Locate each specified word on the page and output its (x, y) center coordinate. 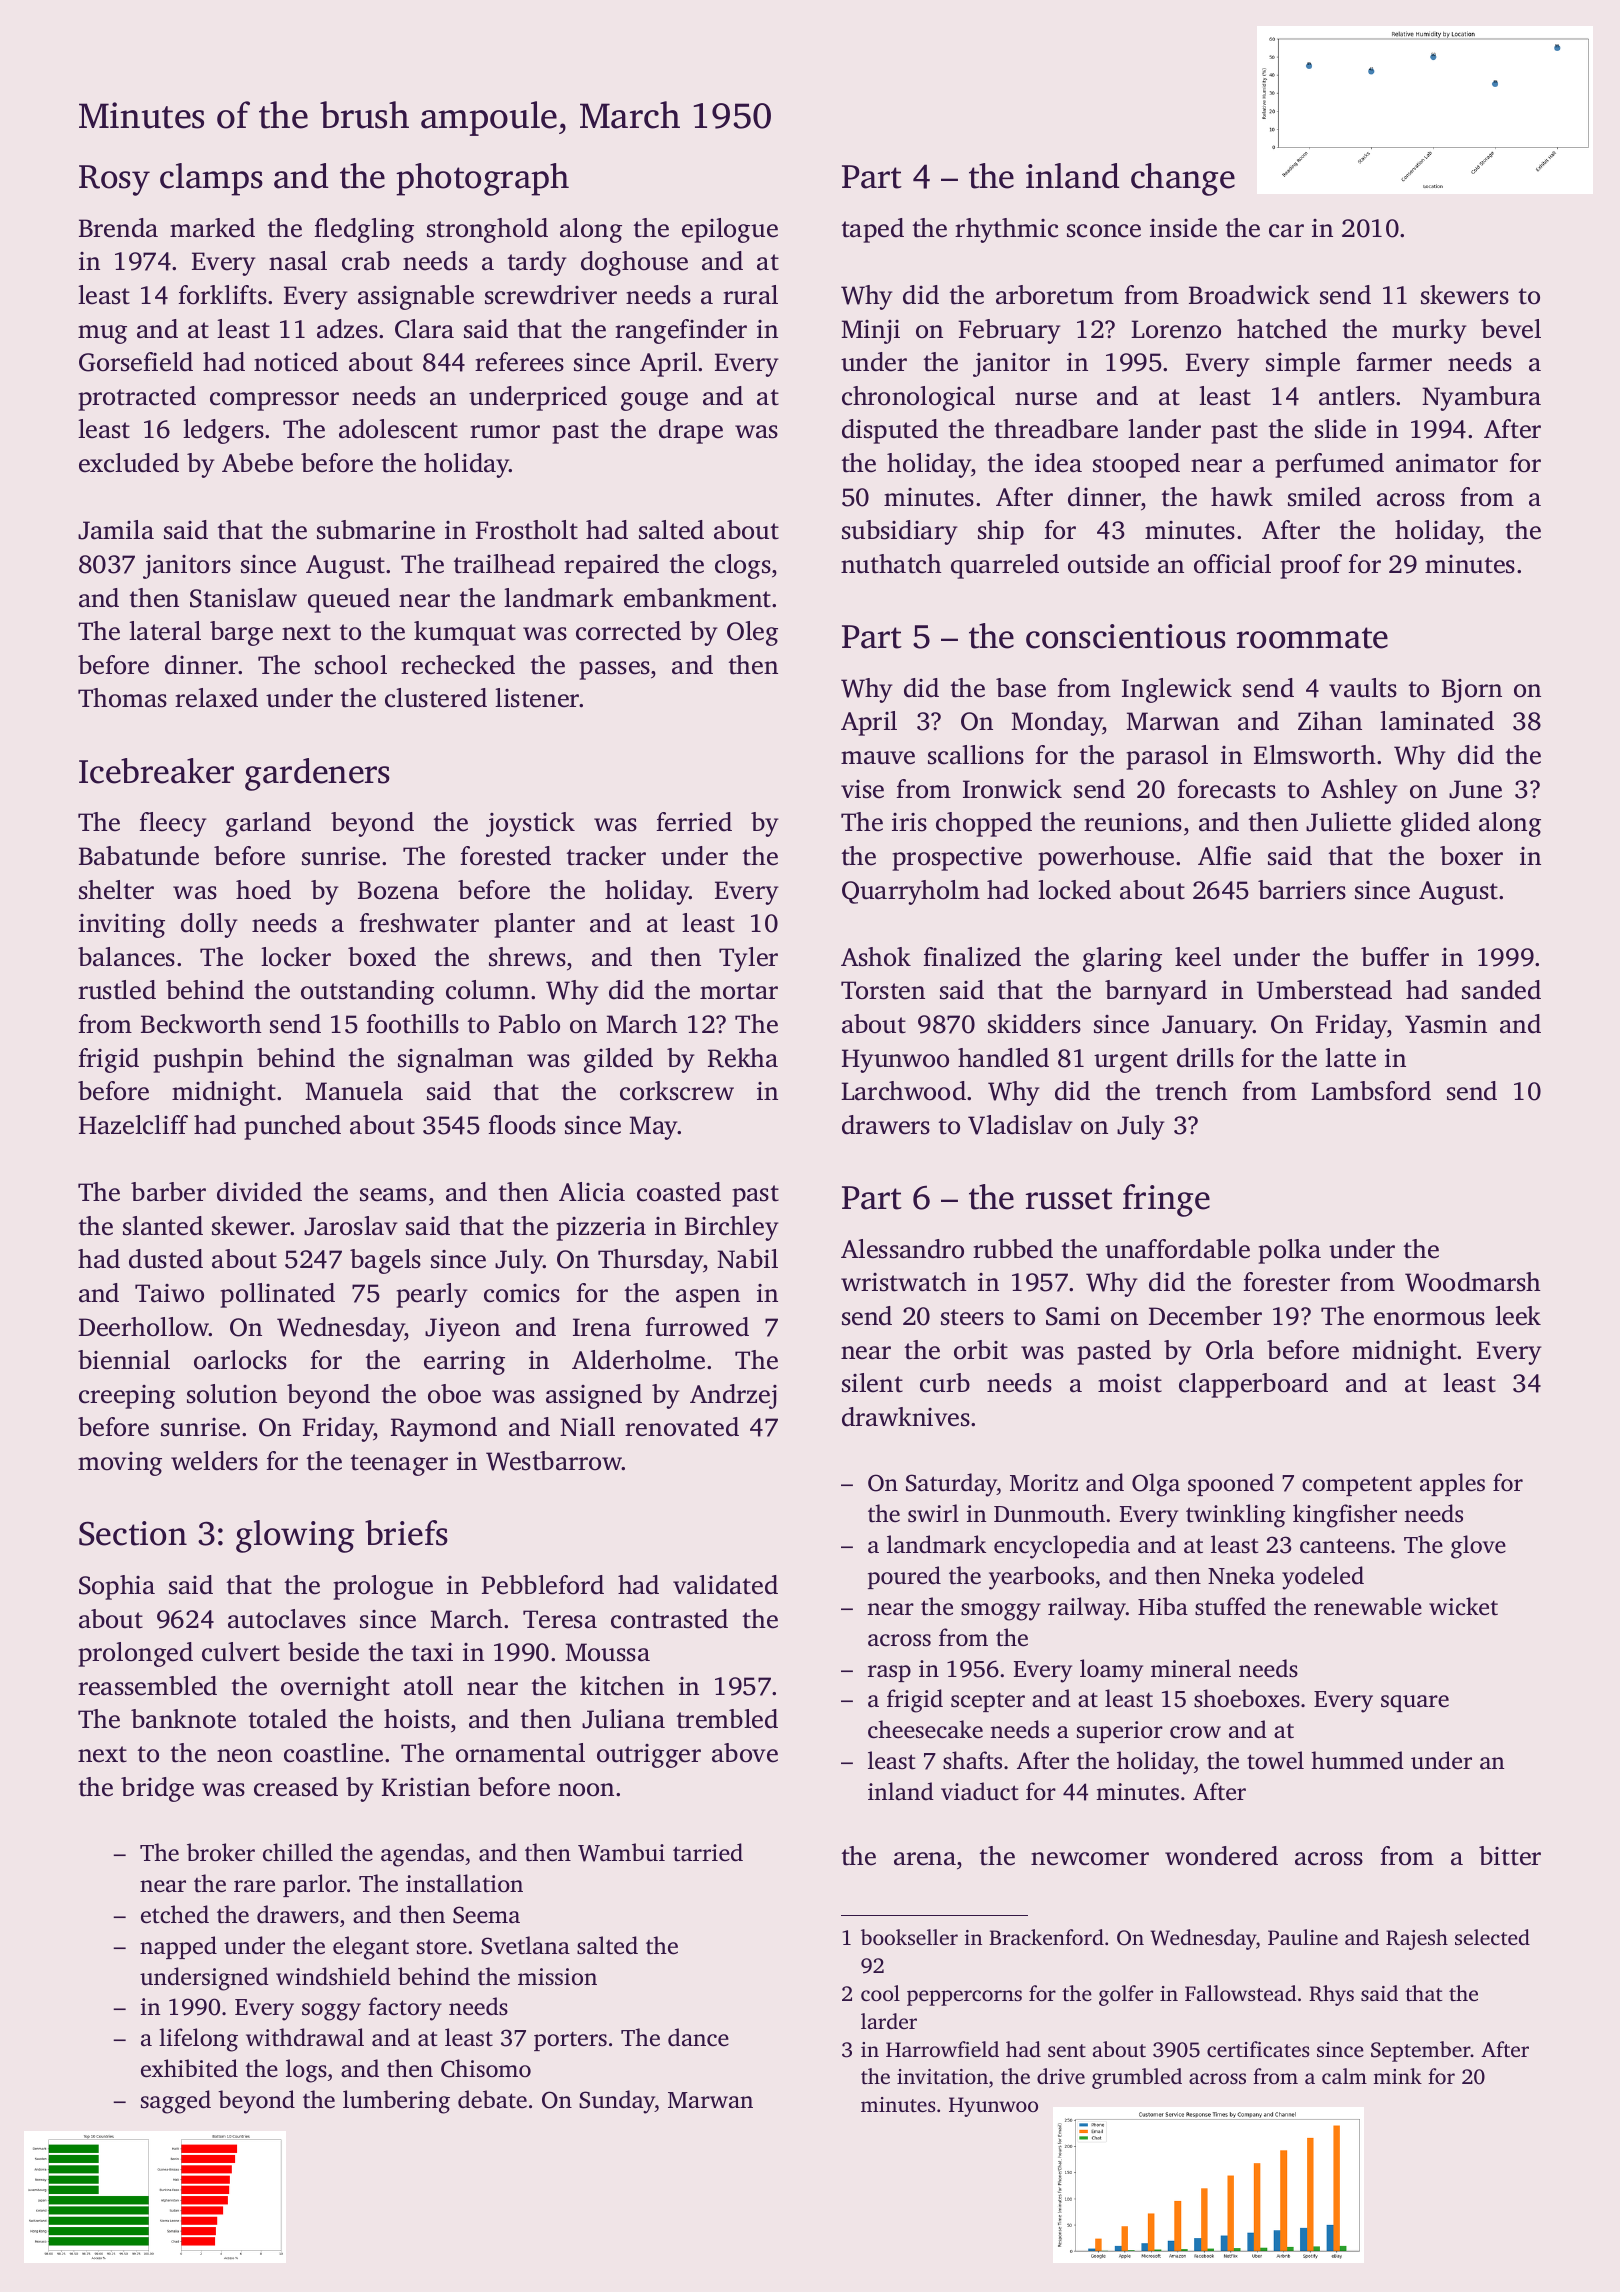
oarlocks (240, 1360)
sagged (176, 2102)
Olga (1156, 1485)
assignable (416, 297)
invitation (942, 2076)
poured (904, 1577)
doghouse (634, 263)
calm (1344, 2076)
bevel (1511, 329)
